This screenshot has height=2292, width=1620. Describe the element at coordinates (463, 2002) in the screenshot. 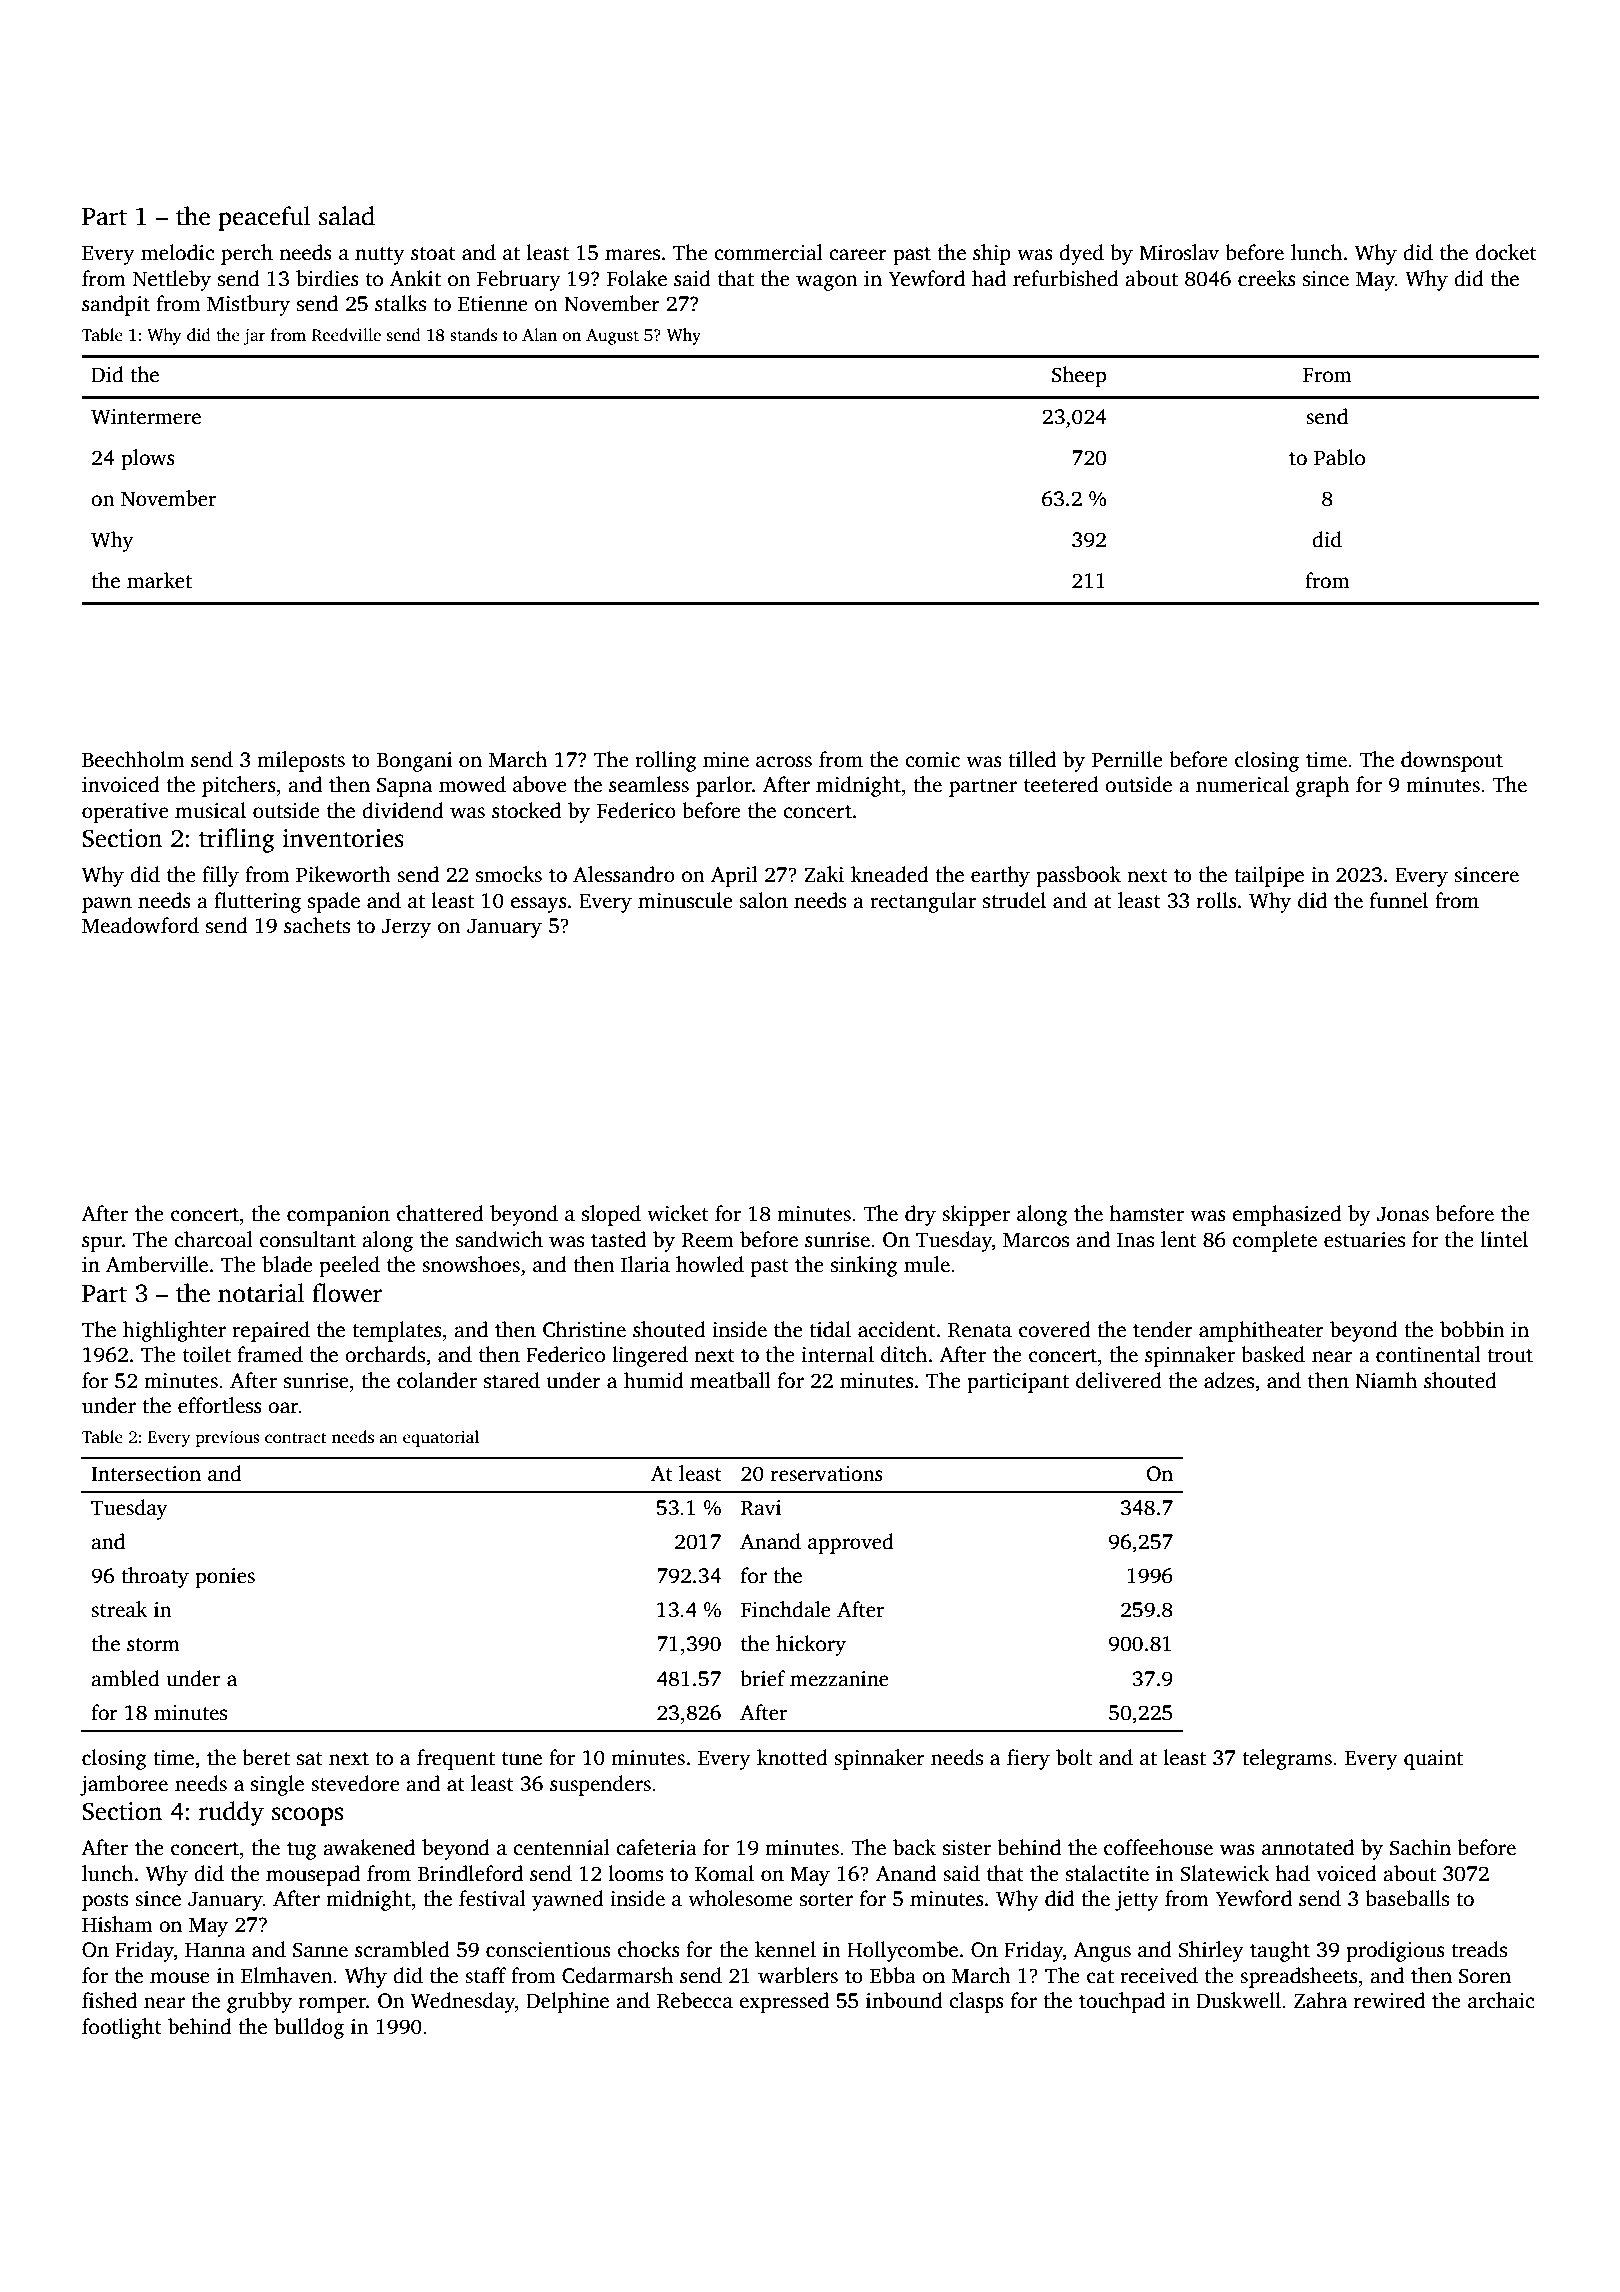

I see `Wednesday` at that location.
